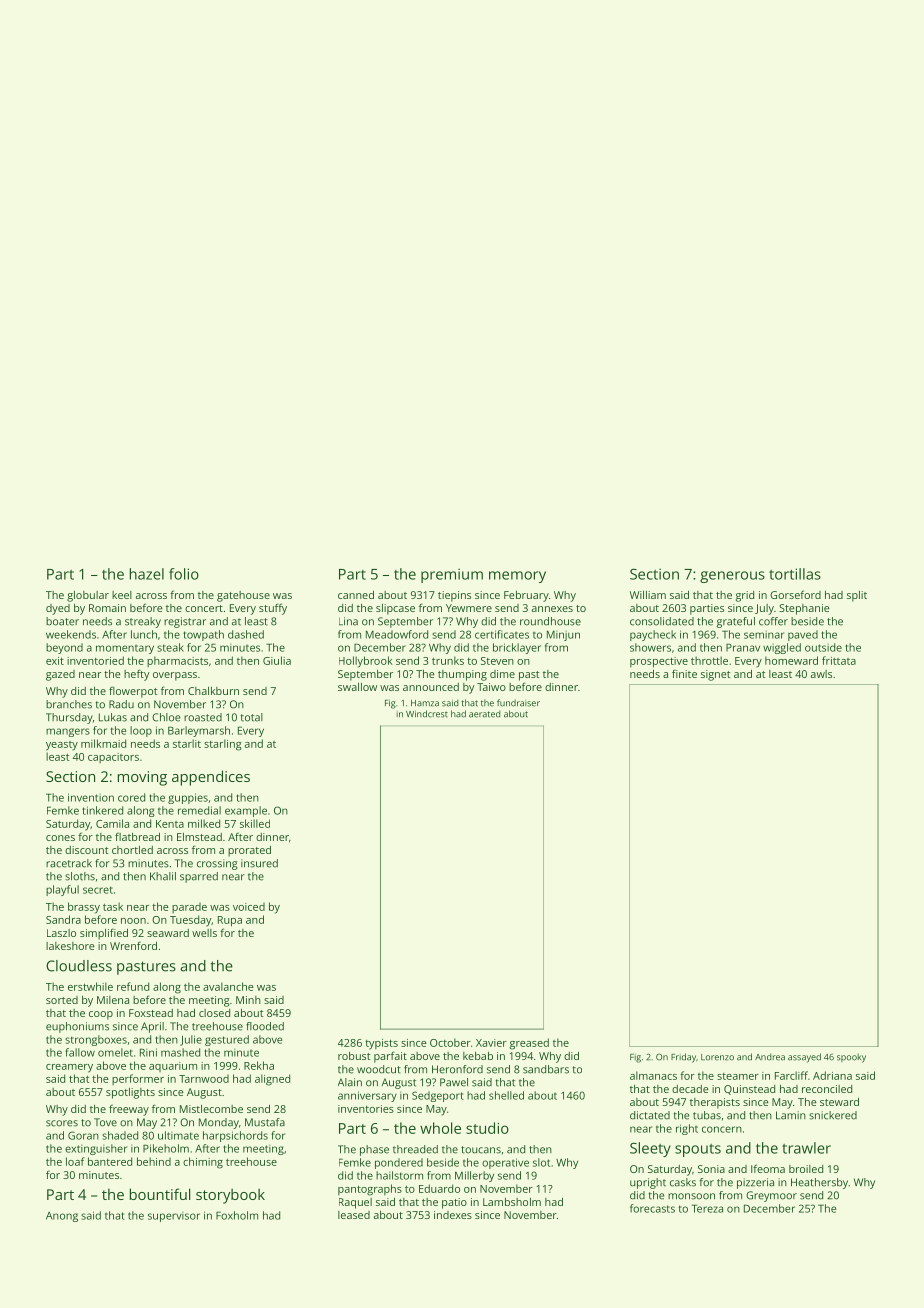 The height and width of the page is (1308, 924). I want to click on dashed, so click(246, 634).
